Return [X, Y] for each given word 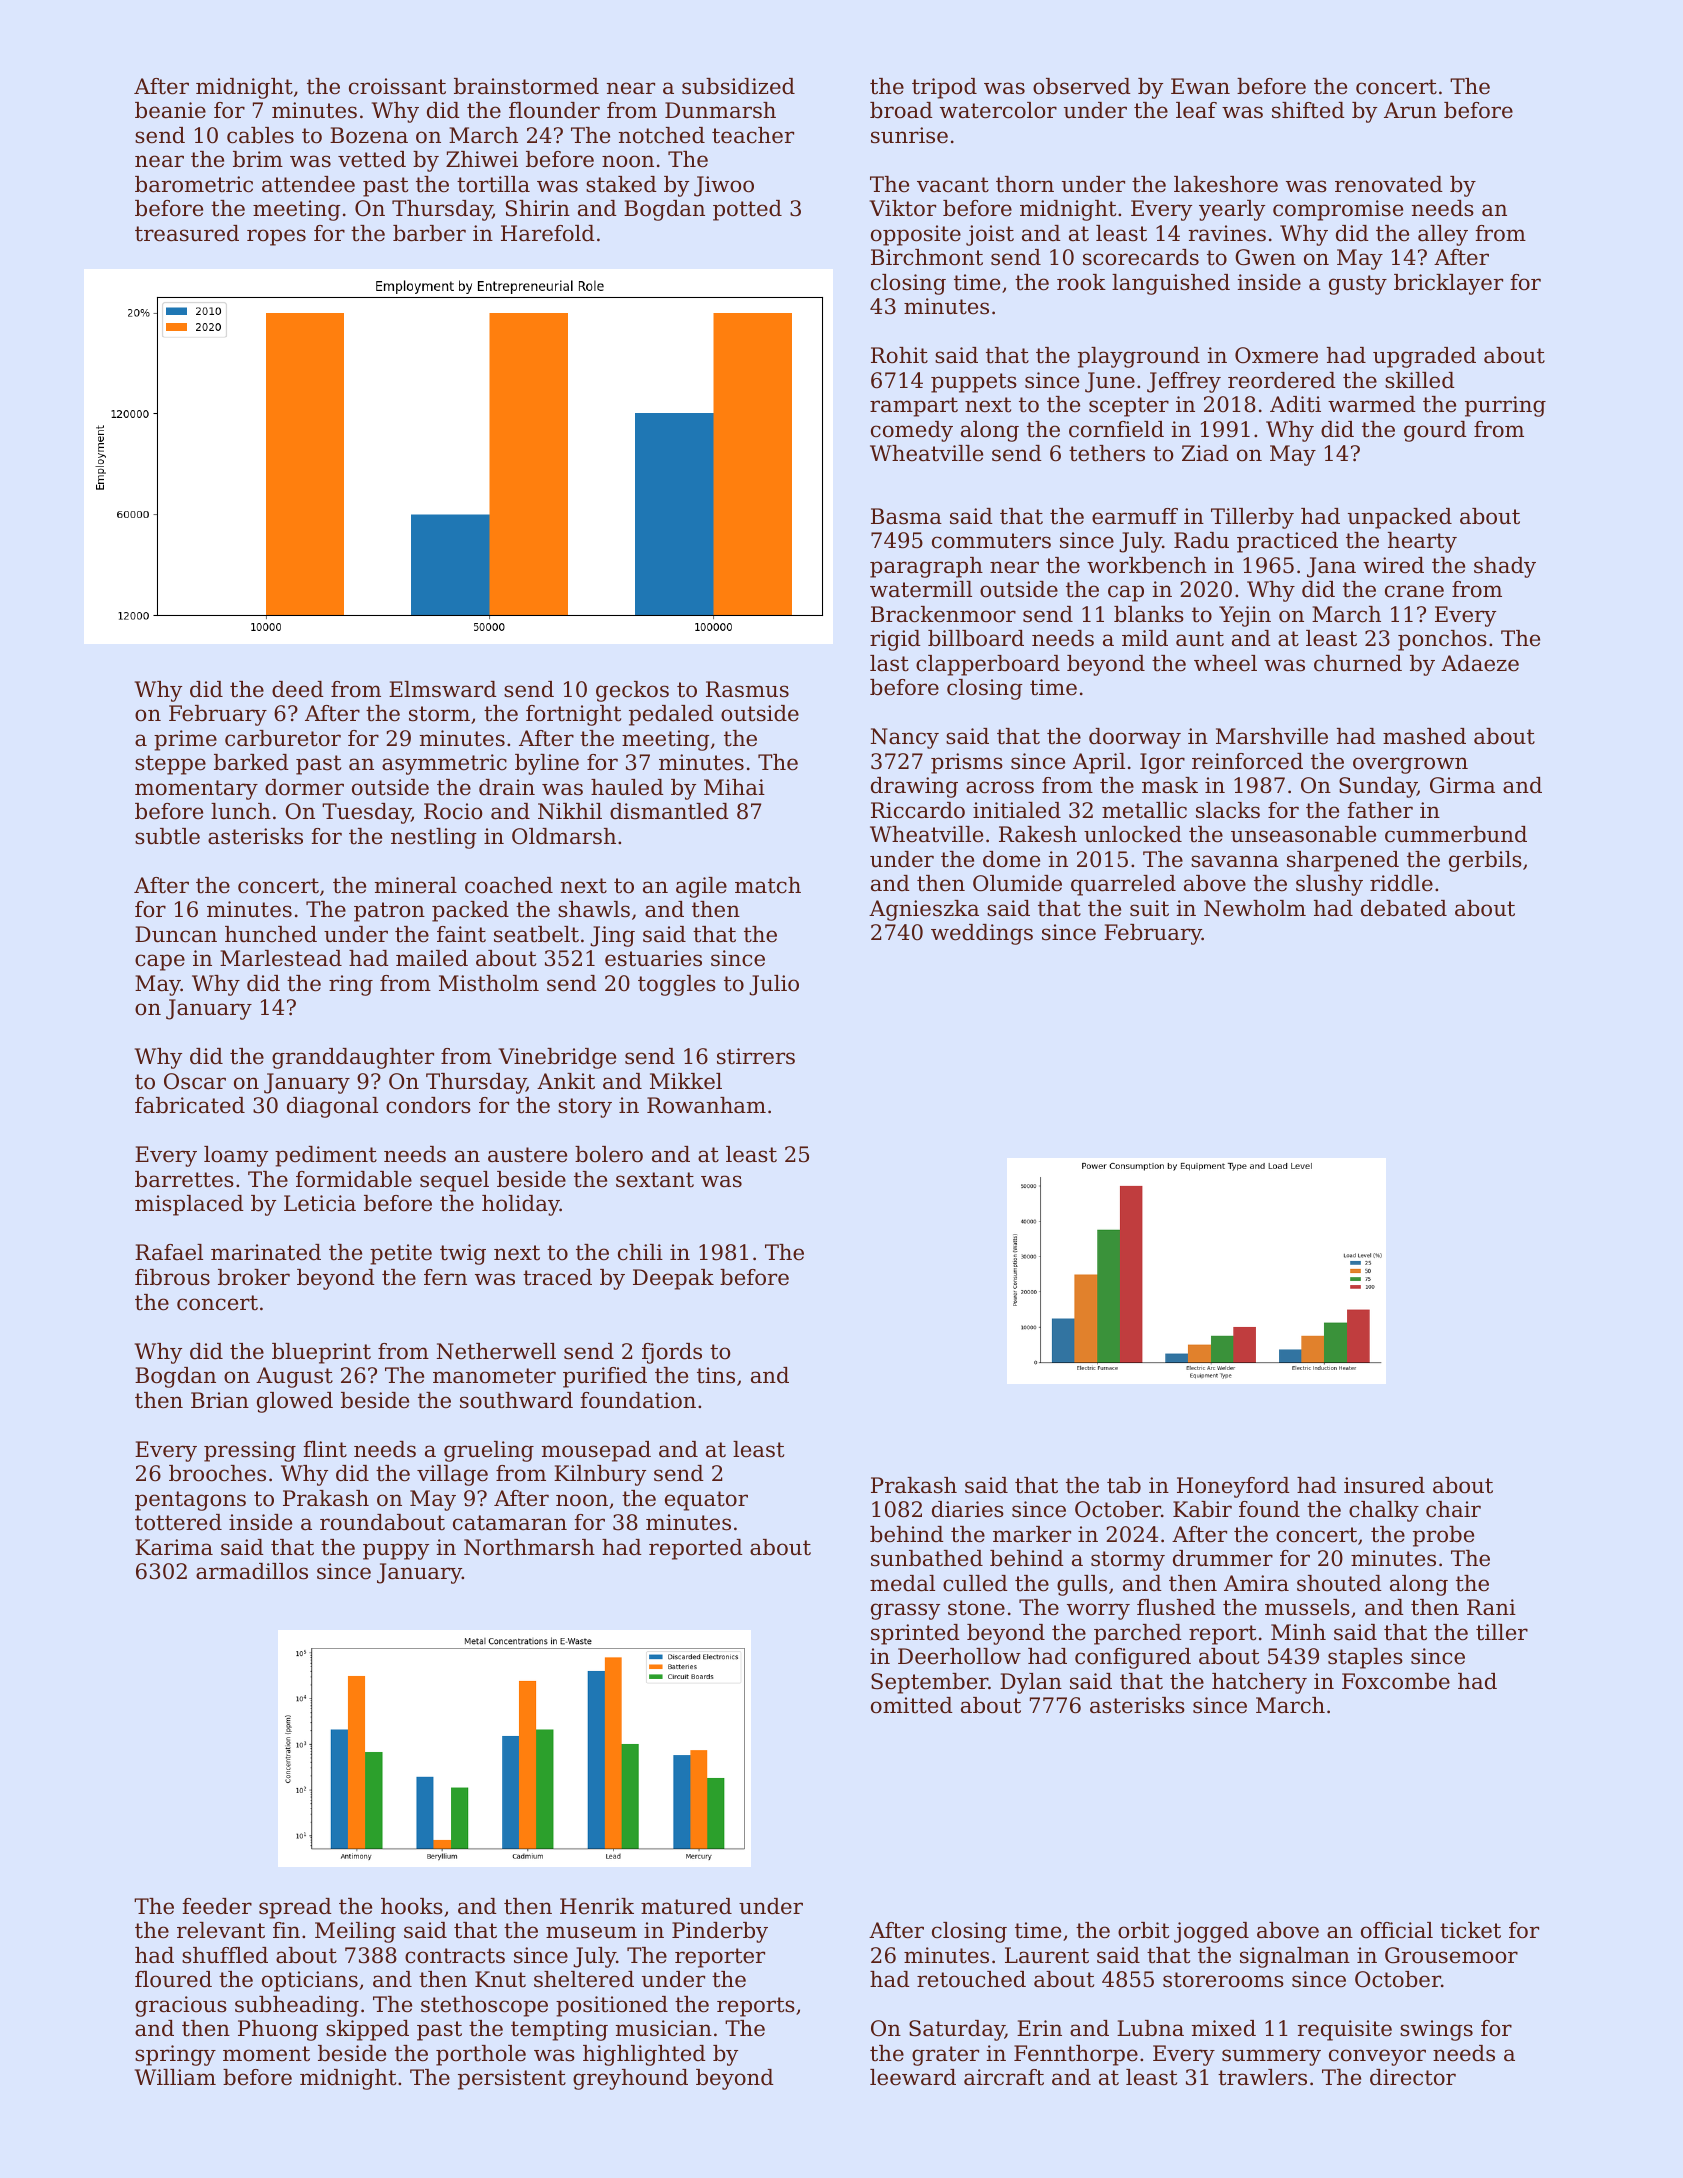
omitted [912, 1705]
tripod [944, 88]
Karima [174, 1547]
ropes [276, 237]
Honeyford [1233, 1487]
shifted [1308, 110]
